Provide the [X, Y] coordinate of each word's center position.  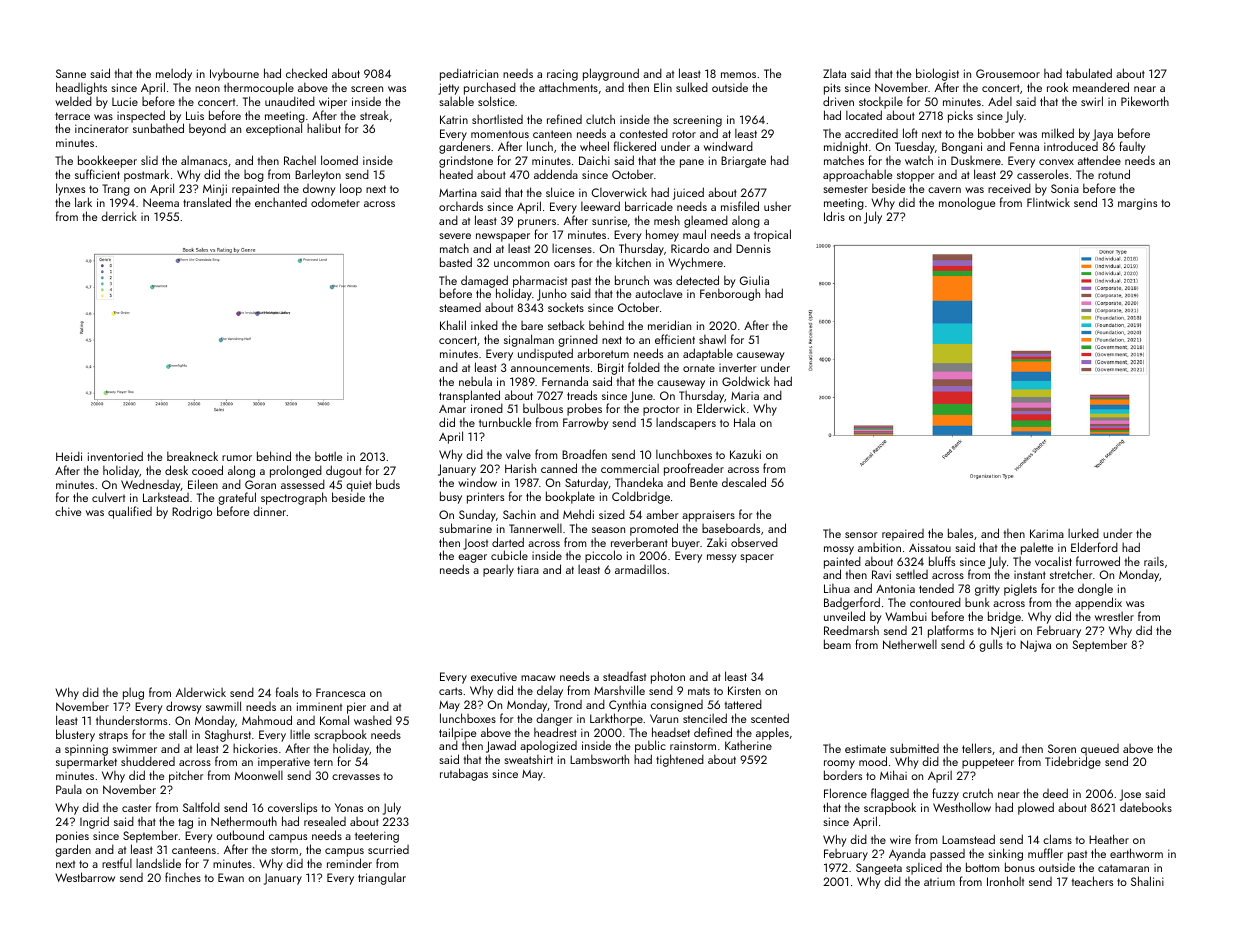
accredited [871, 133]
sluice [560, 192]
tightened [680, 760]
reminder [349, 863]
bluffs [942, 561]
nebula [475, 381]
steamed [460, 307]
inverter [737, 368]
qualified [130, 512]
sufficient [97, 174]
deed [1055, 793]
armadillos [640, 569]
